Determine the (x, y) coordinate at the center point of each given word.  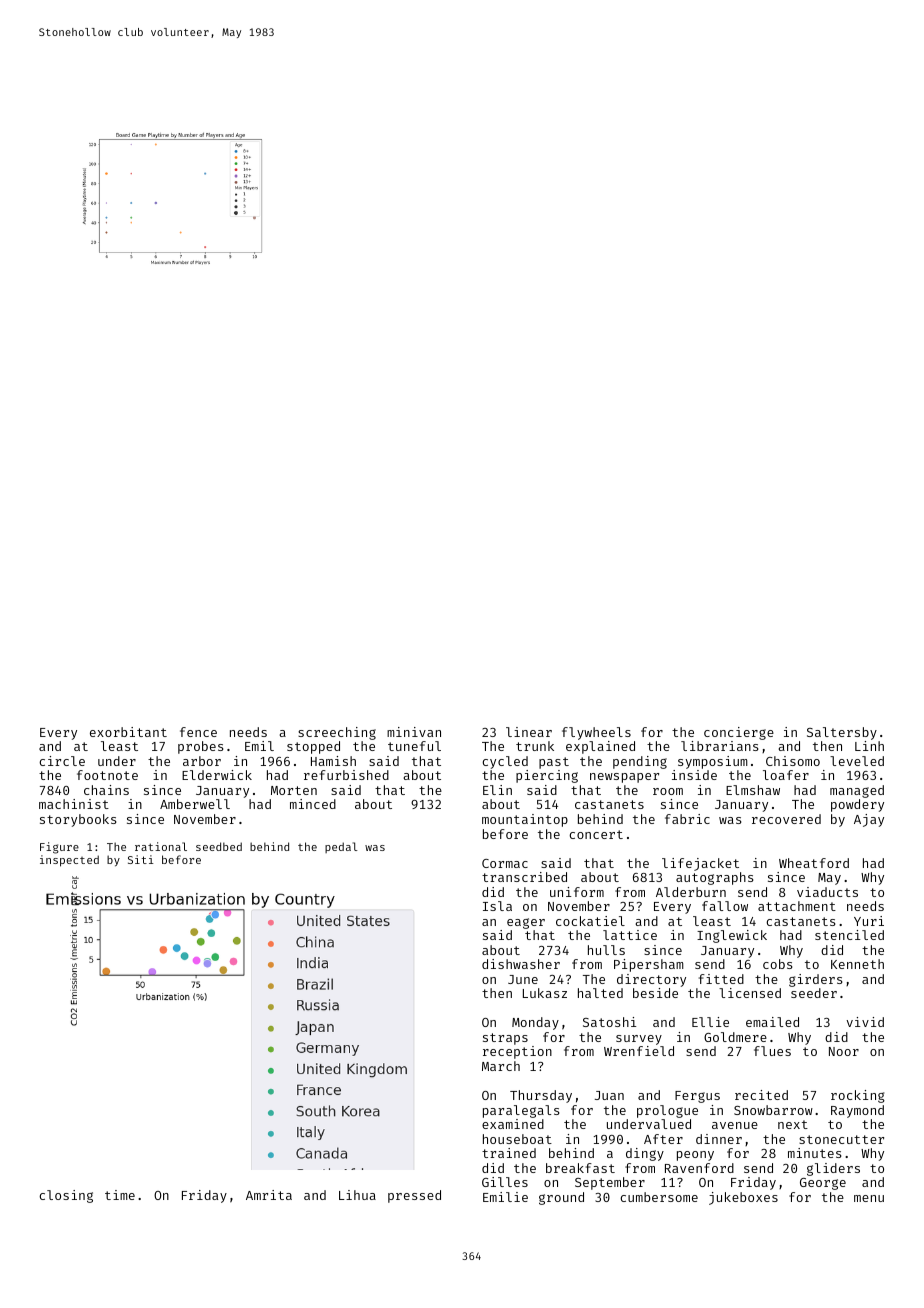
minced (313, 804)
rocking (858, 1096)
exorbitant (128, 732)
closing (66, 1196)
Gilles (505, 1182)
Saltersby (842, 733)
